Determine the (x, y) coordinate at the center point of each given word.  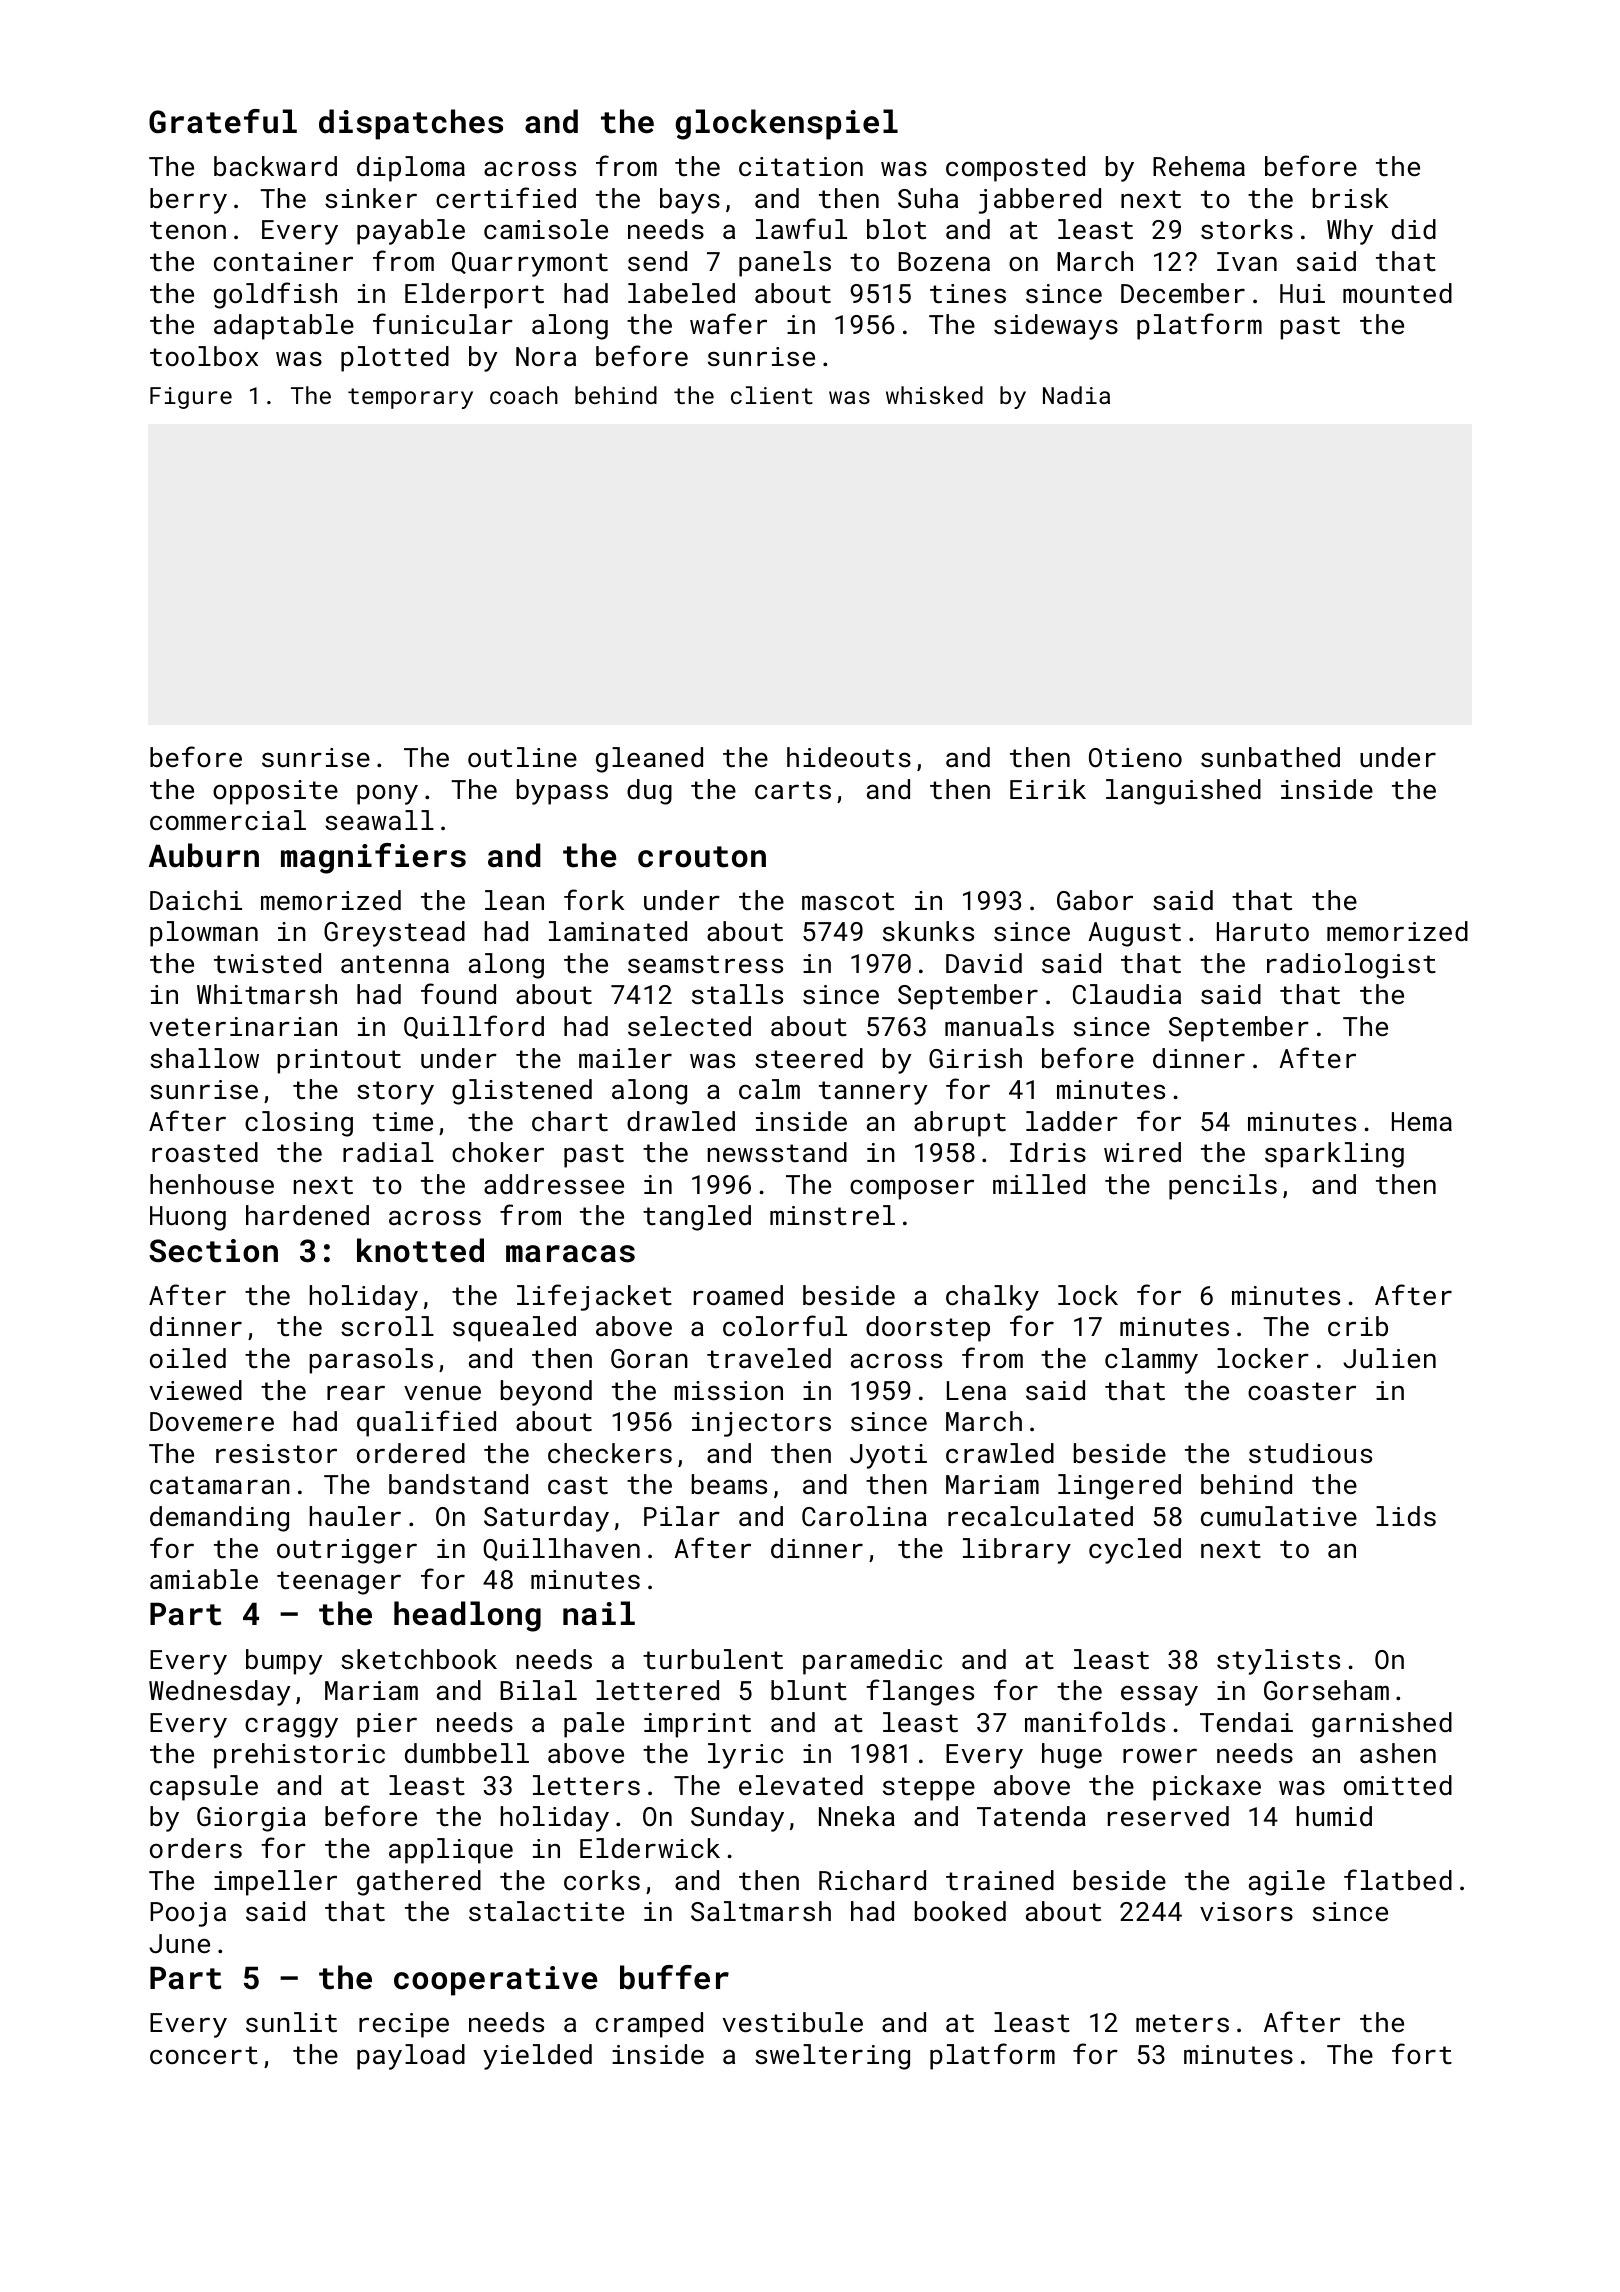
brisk (1351, 198)
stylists (1278, 1662)
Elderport (474, 296)
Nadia (1076, 395)
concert (204, 2055)
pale (594, 1725)
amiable (204, 1579)
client (772, 395)
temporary (410, 398)
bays (690, 201)
